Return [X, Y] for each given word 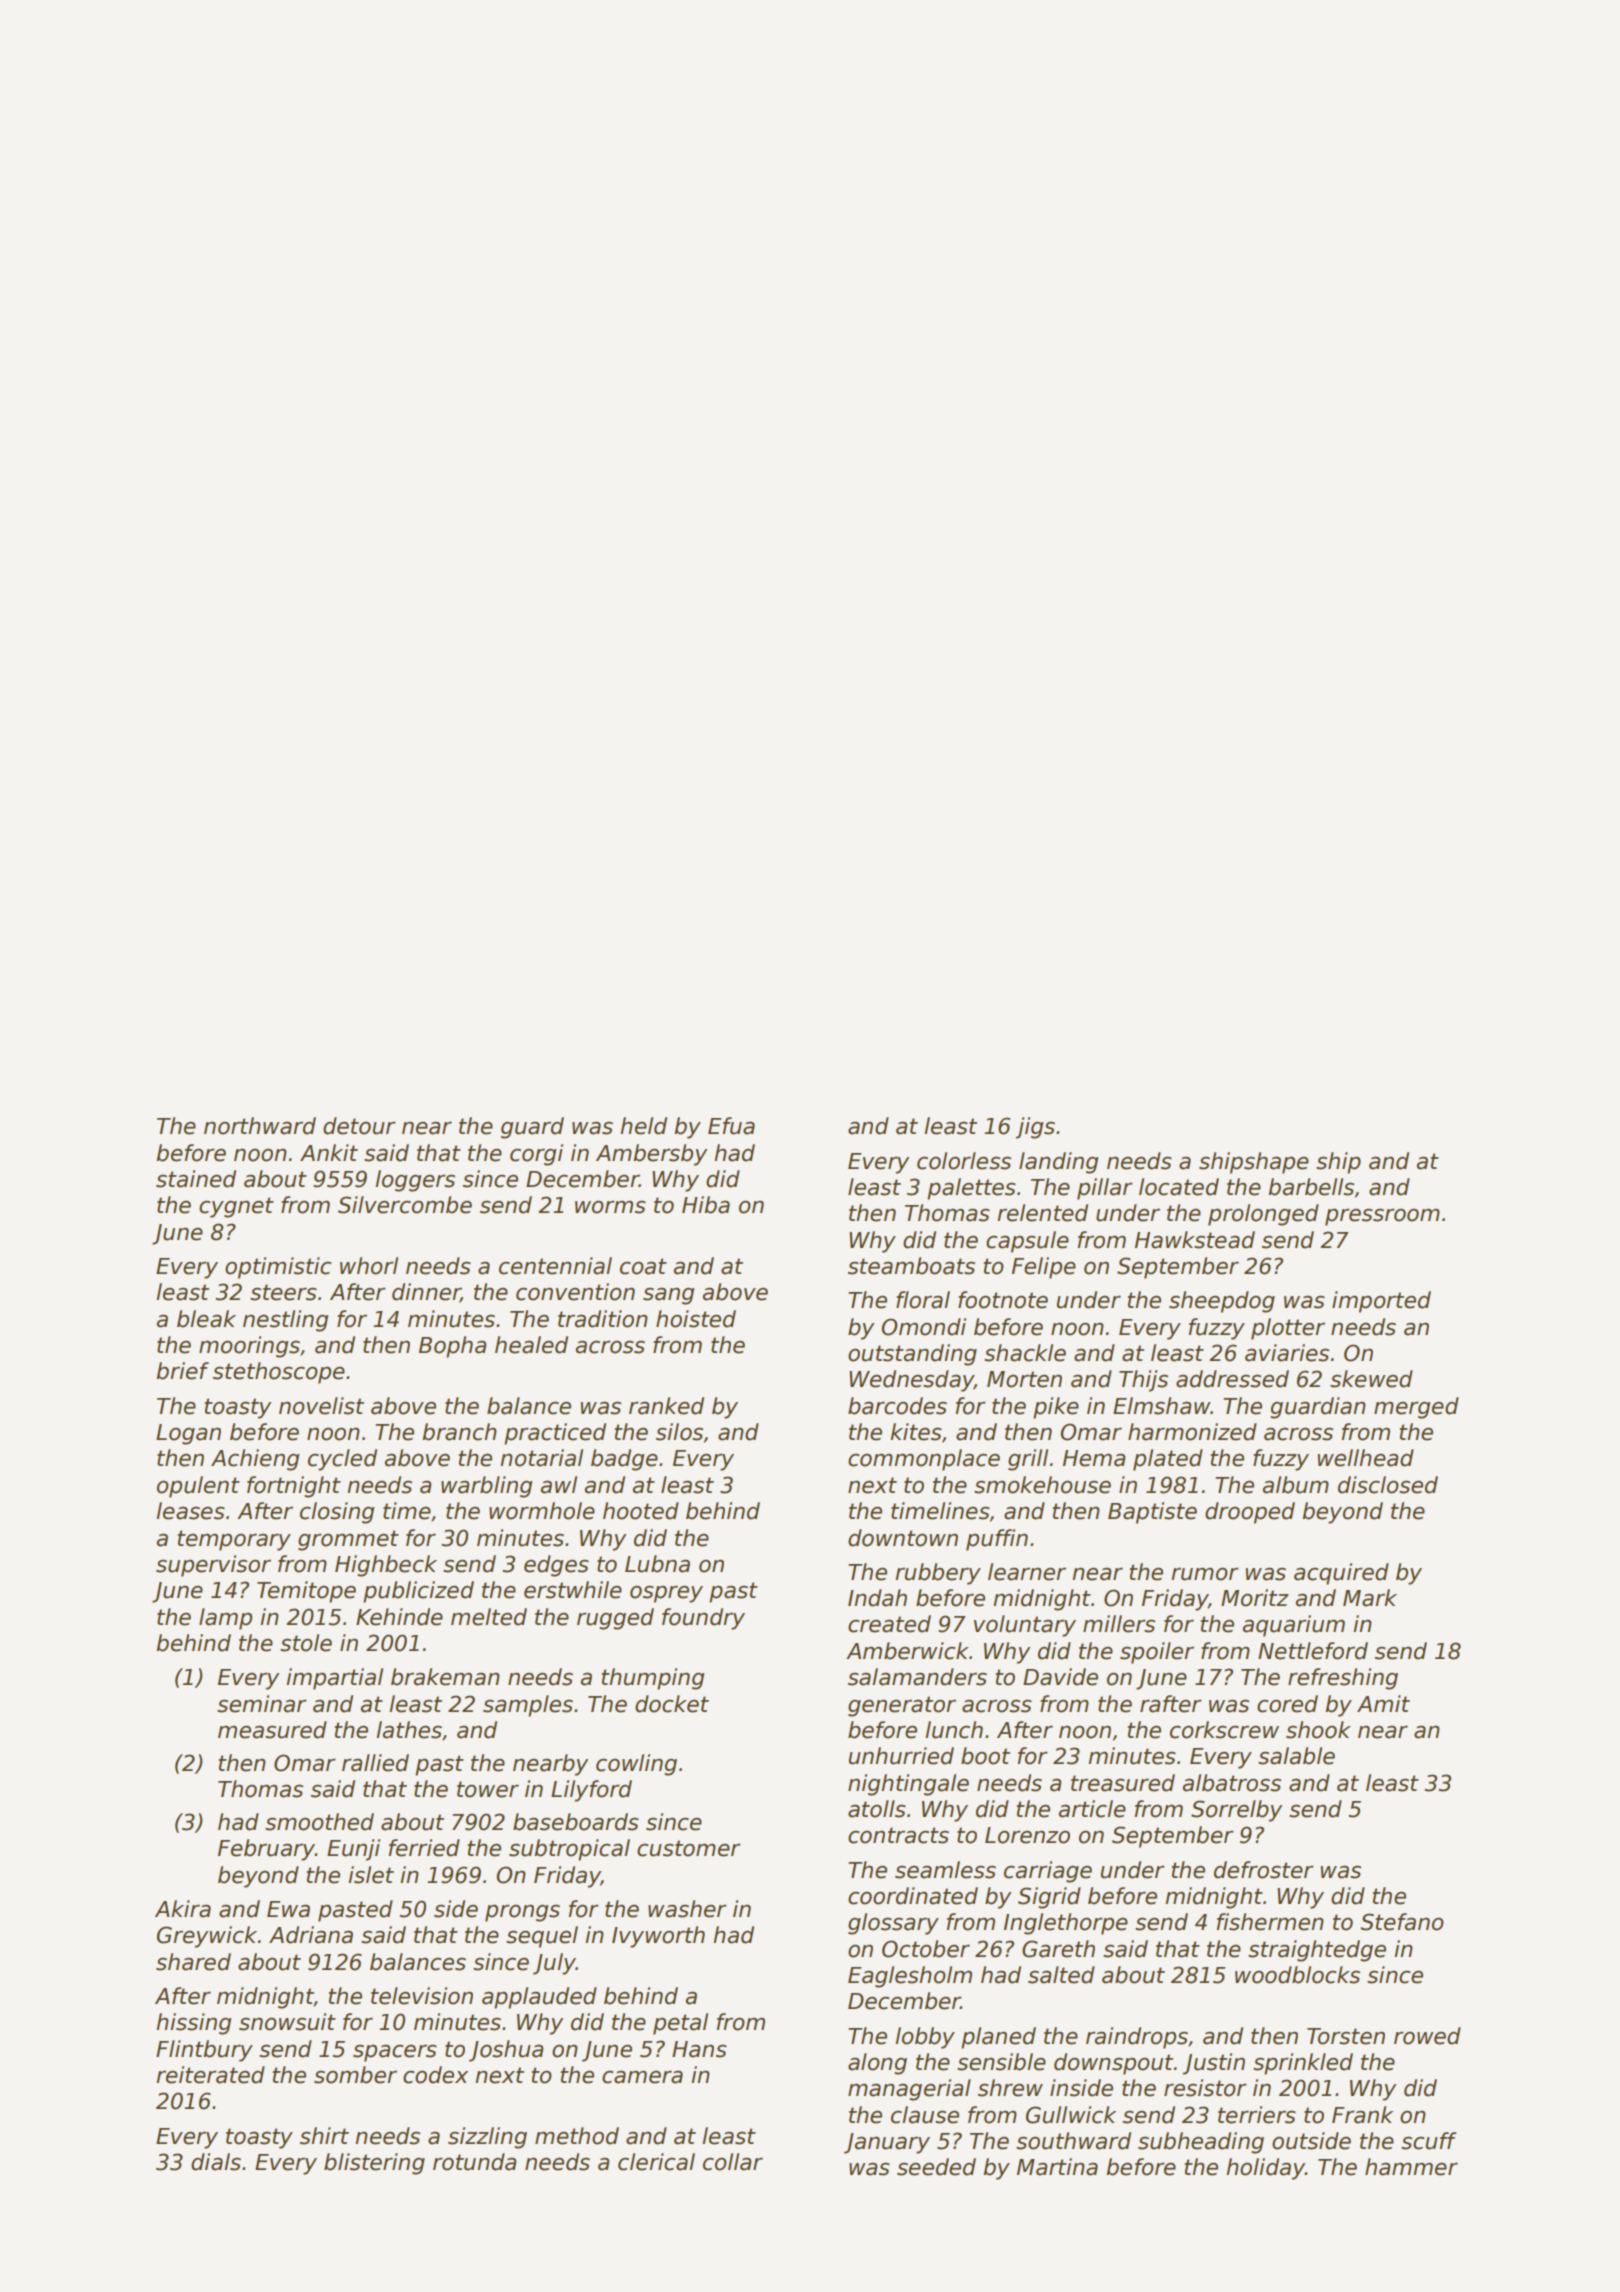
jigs [1035, 1128]
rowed [1427, 2036]
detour [359, 1126]
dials [216, 2162]
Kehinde [399, 1617]
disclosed [1388, 1485]
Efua [731, 1126]
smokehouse [1042, 1485]
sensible [1001, 2062]
